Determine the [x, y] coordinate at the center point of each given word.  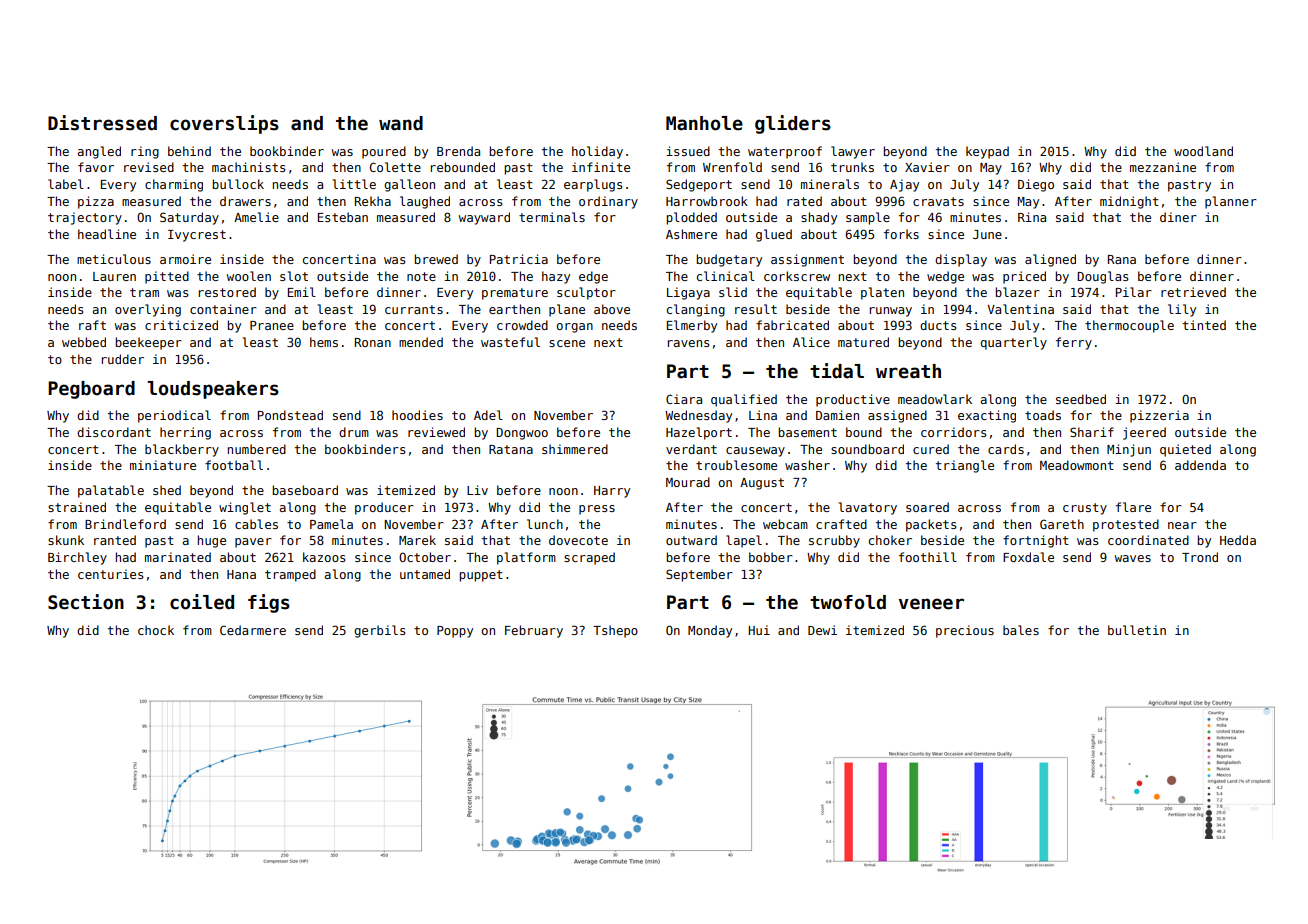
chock [156, 630]
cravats [938, 201]
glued [774, 235]
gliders [793, 124]
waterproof [785, 152]
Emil [302, 292]
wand [401, 123]
